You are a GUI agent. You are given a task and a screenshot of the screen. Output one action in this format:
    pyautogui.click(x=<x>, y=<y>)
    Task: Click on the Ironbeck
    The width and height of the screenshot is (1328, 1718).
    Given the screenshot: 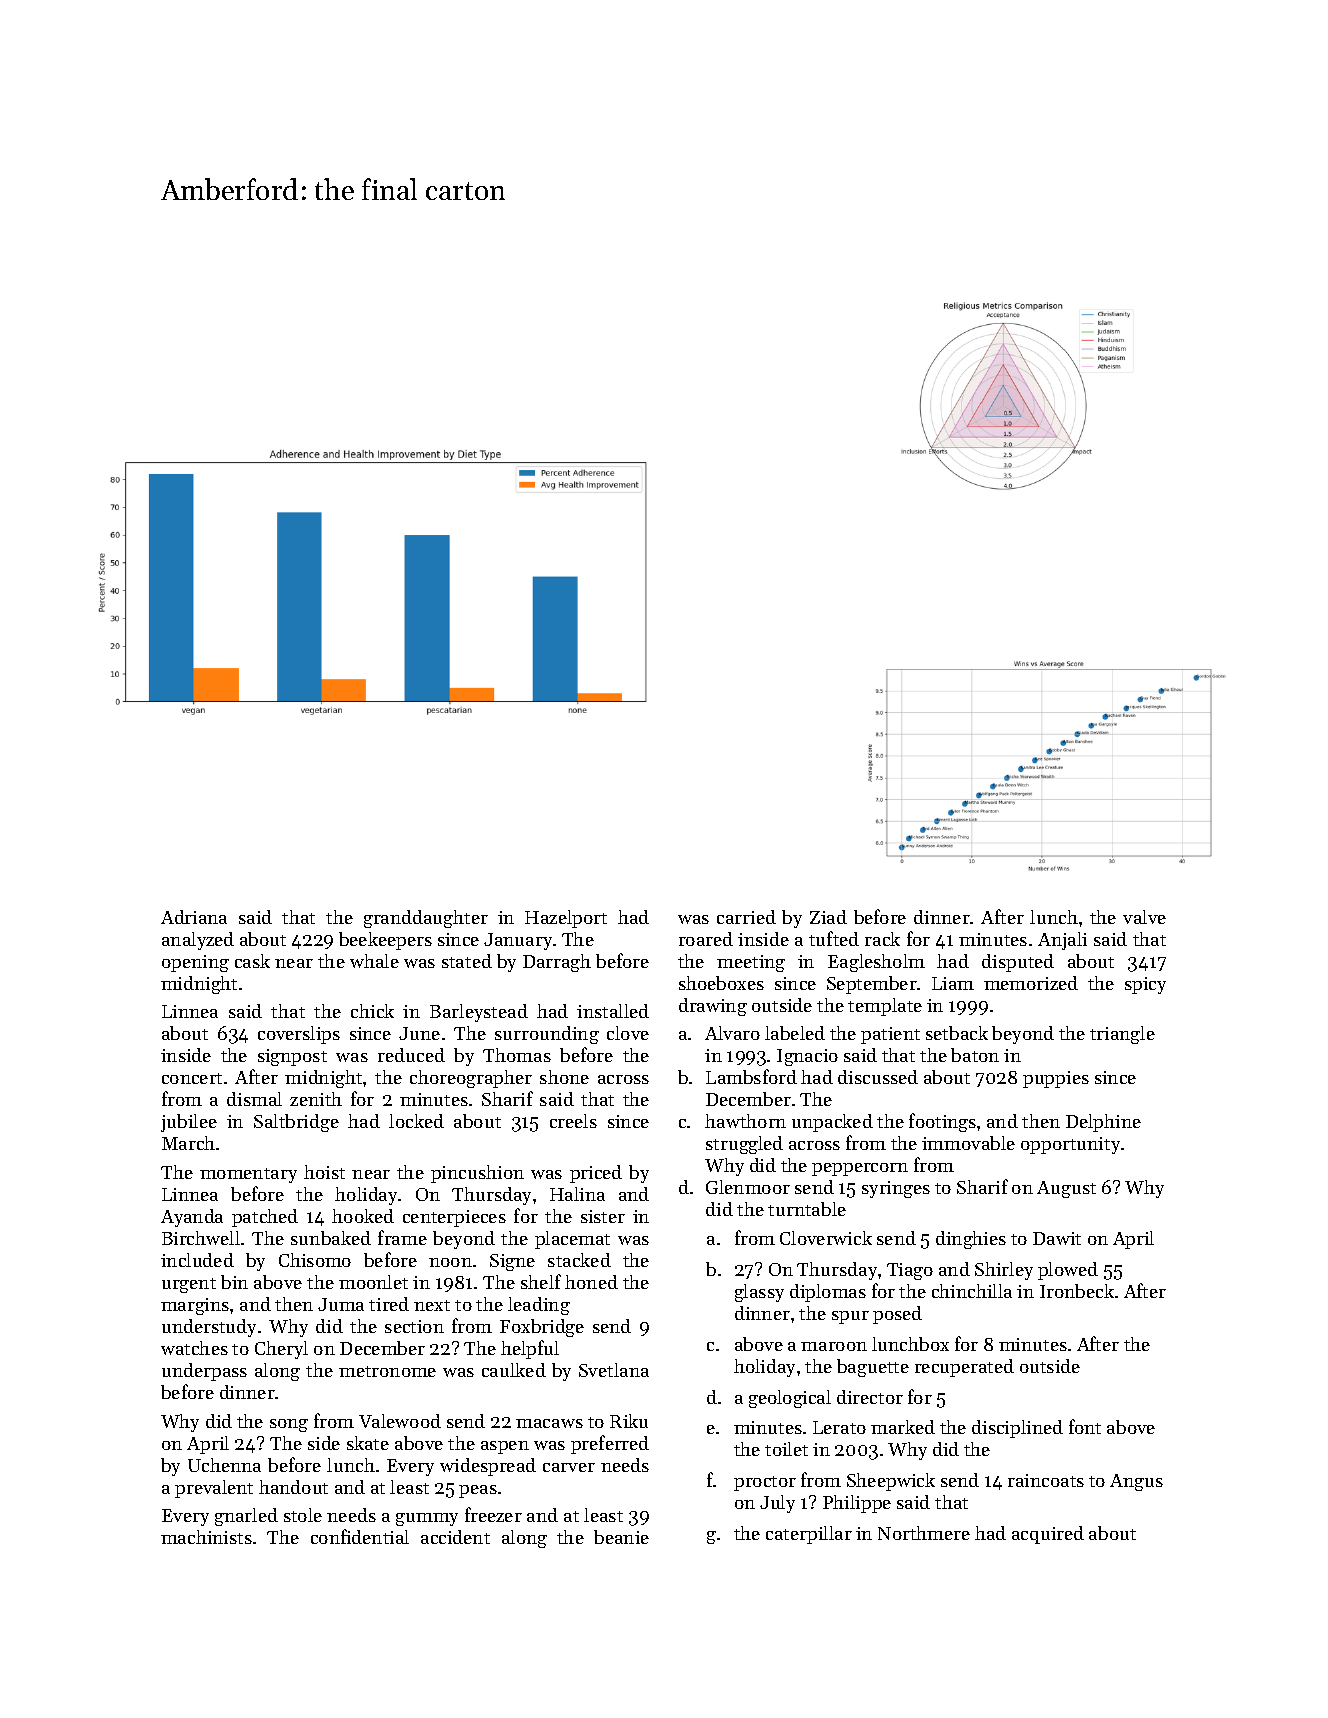 What is the action you would take?
    pyautogui.click(x=1077, y=1291)
